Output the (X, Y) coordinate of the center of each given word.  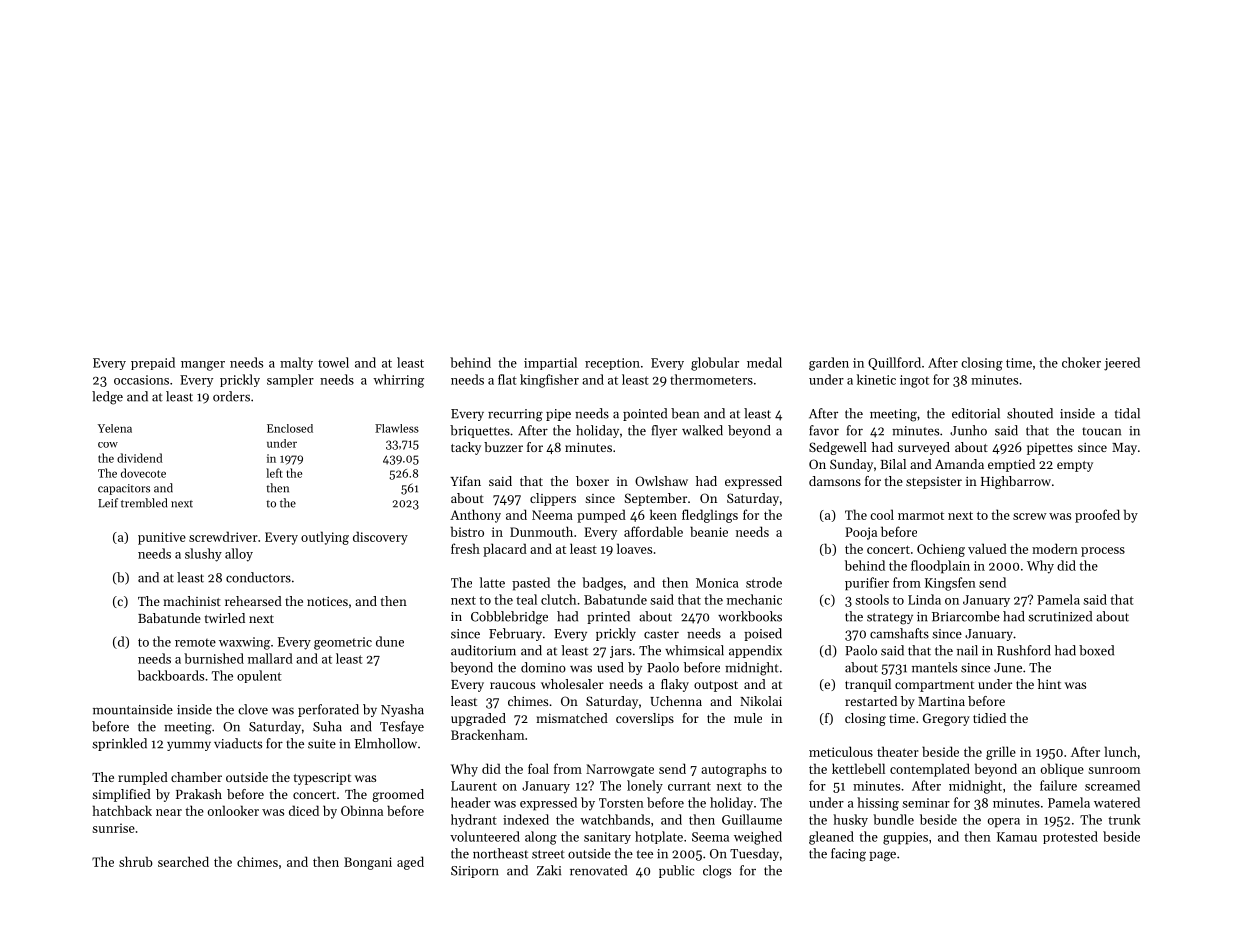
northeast (500, 853)
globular (715, 364)
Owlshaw (661, 481)
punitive (162, 538)
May (1124, 449)
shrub (136, 861)
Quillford (894, 363)
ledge (107, 398)
